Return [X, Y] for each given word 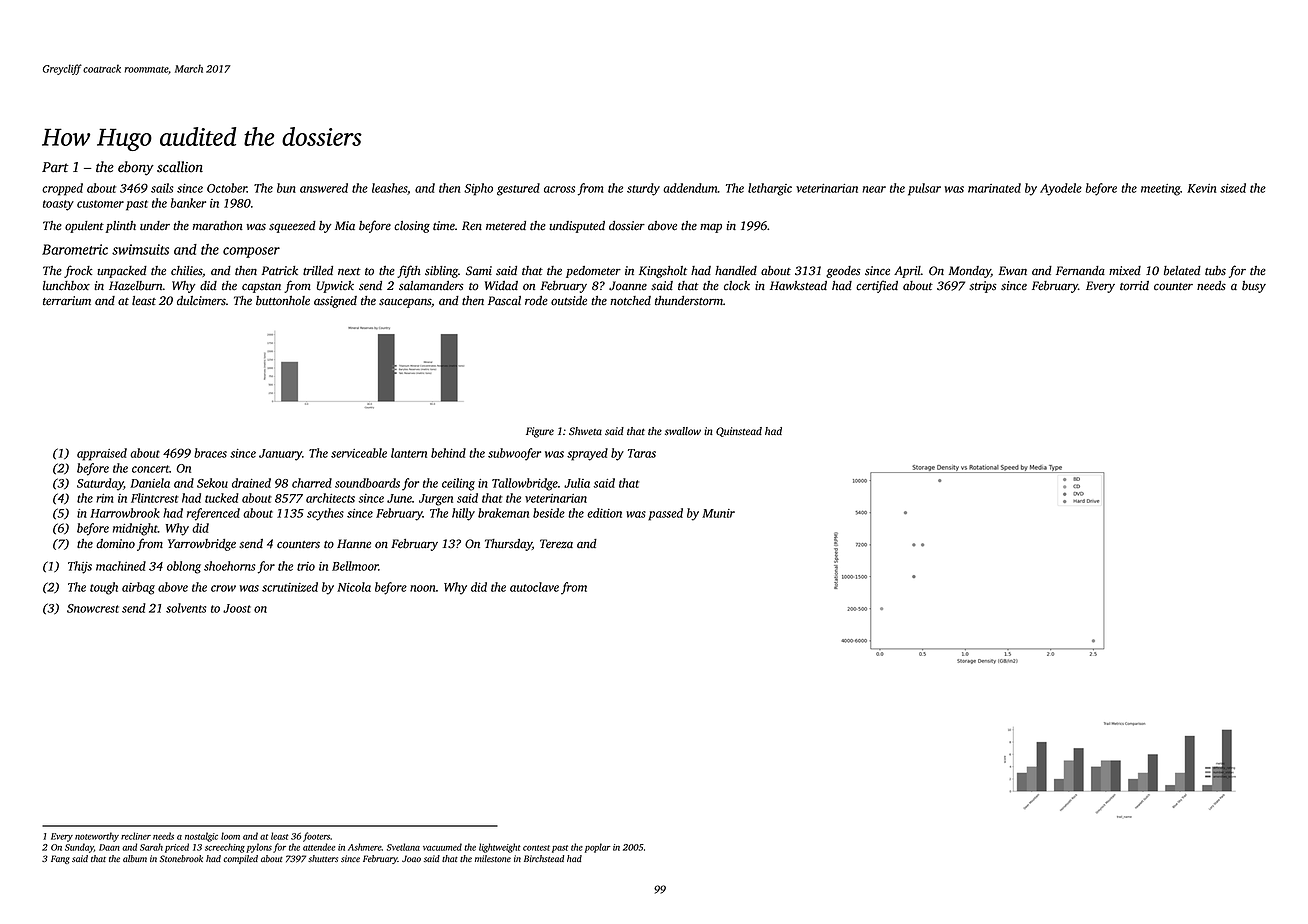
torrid [1134, 286]
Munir [718, 513]
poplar [598, 848]
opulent [84, 227]
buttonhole [283, 301]
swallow [683, 431]
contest [536, 848]
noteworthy [97, 837]
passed [665, 514]
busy [1254, 287]
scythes [325, 514]
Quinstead [739, 432]
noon [423, 588]
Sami [479, 271]
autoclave [534, 587]
